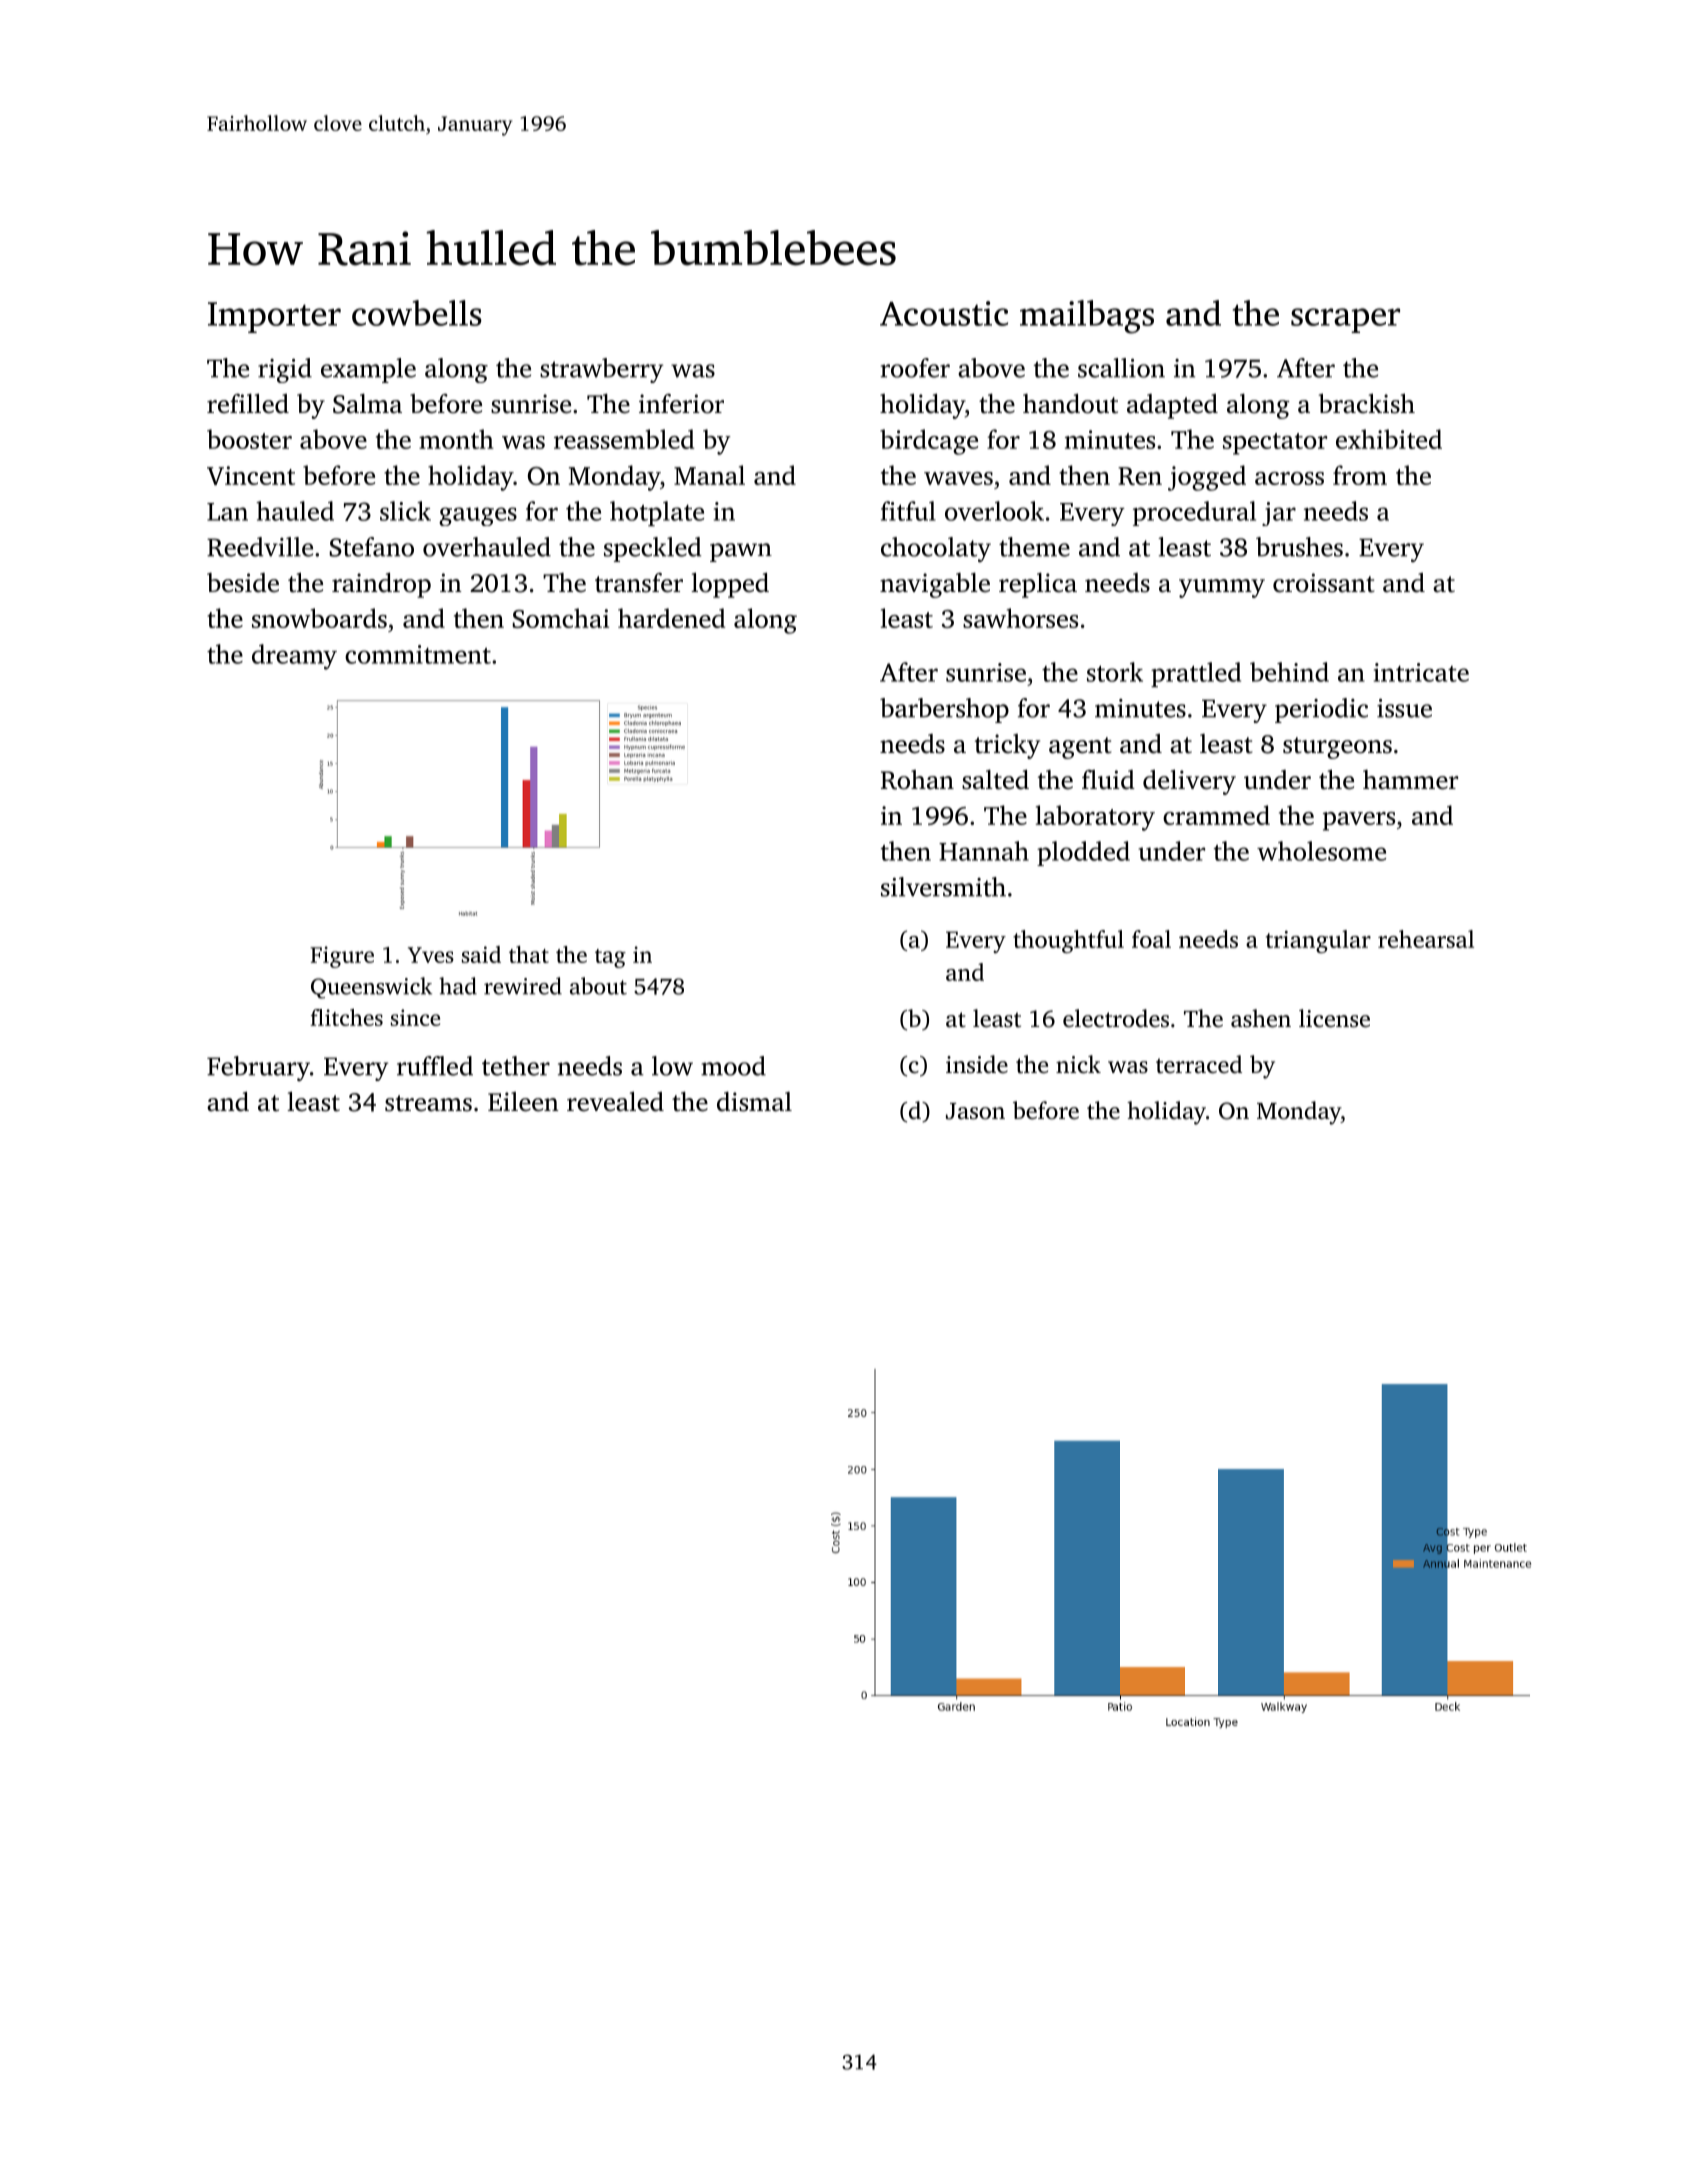  Describe the element at coordinates (601, 370) in the screenshot. I see `strawberry` at that location.
